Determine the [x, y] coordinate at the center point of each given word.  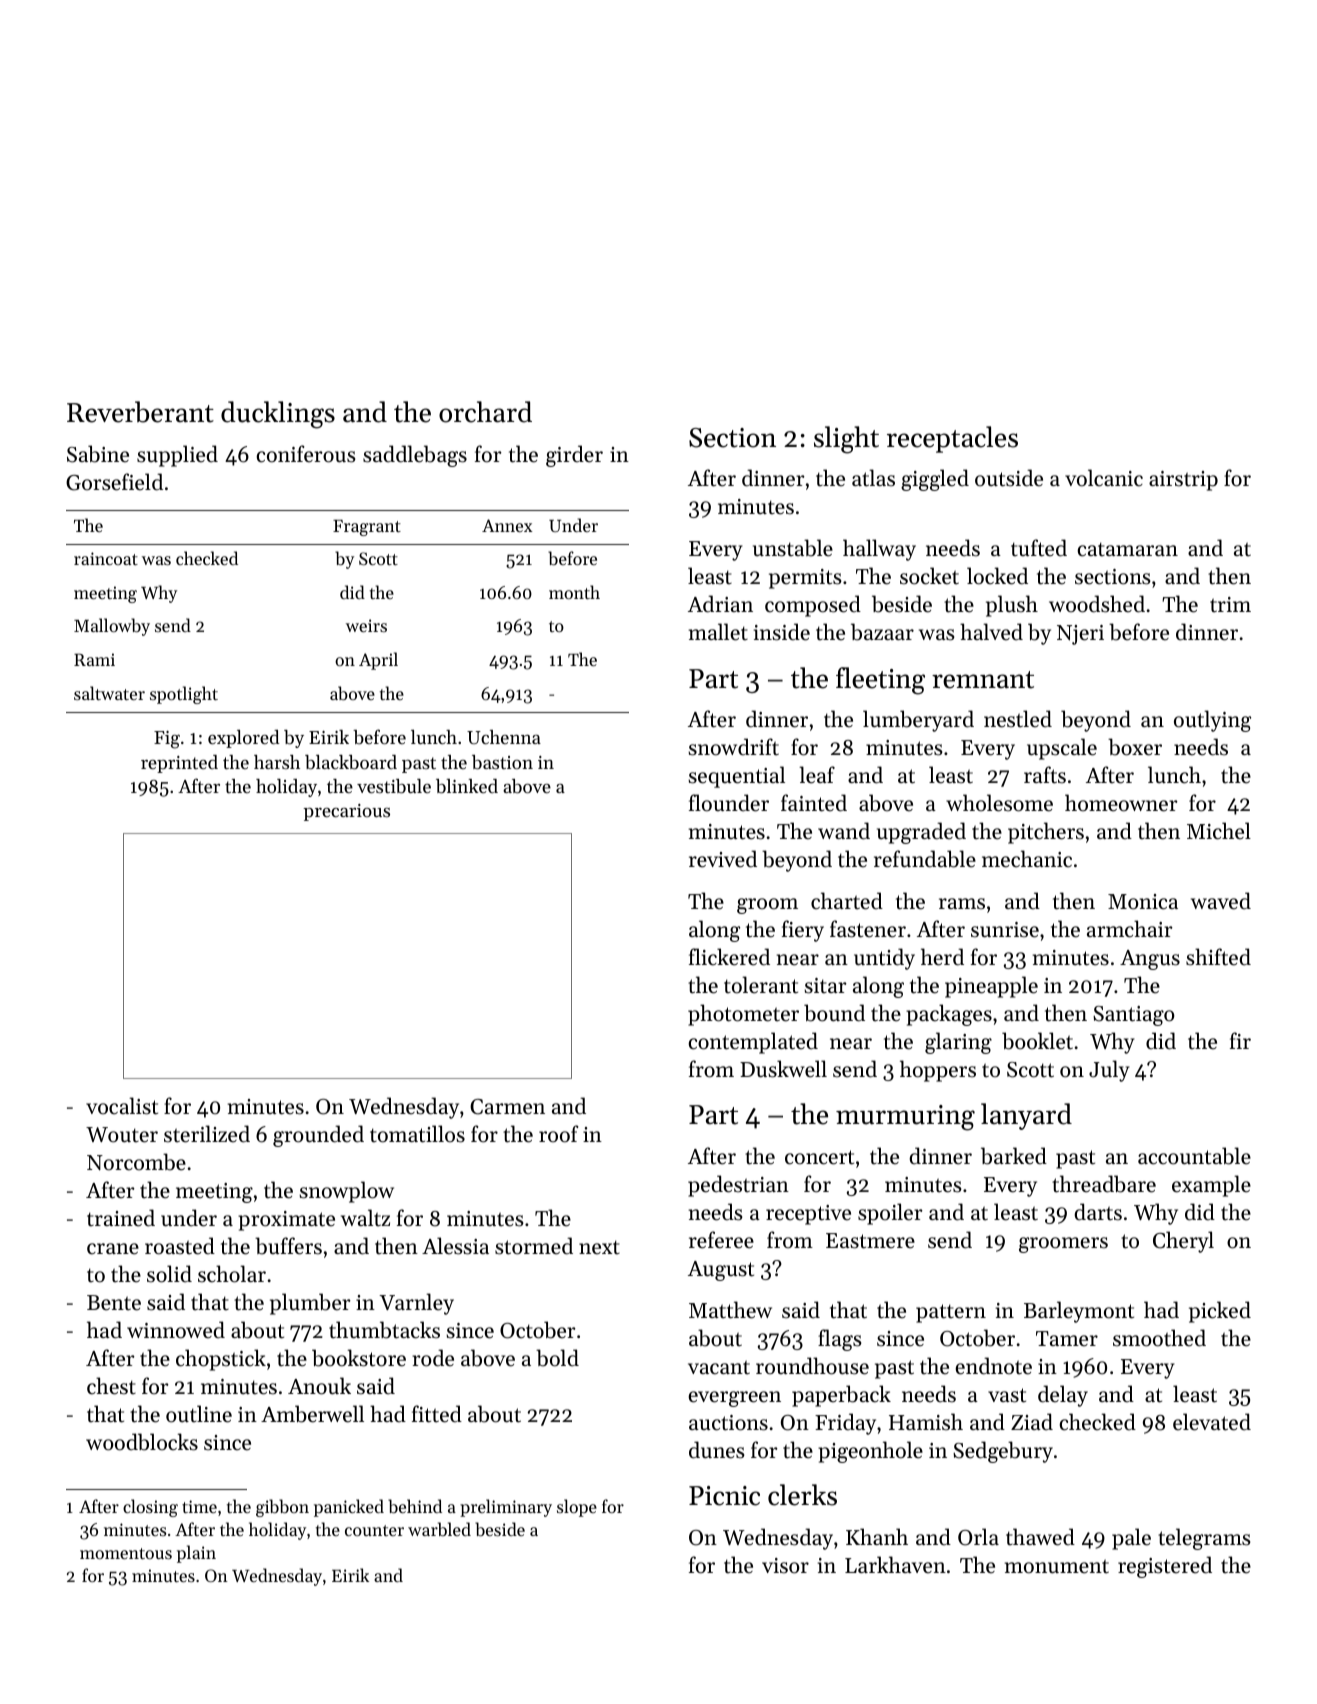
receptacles [952, 439]
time [199, 1506]
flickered [729, 957]
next [599, 1247]
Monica [1143, 902]
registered [1165, 1567]
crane [113, 1249]
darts [1098, 1212]
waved [1221, 901]
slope [577, 1508]
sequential [737, 777]
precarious [346, 812]
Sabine [98, 454]
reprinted [179, 764]
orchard [485, 412]
